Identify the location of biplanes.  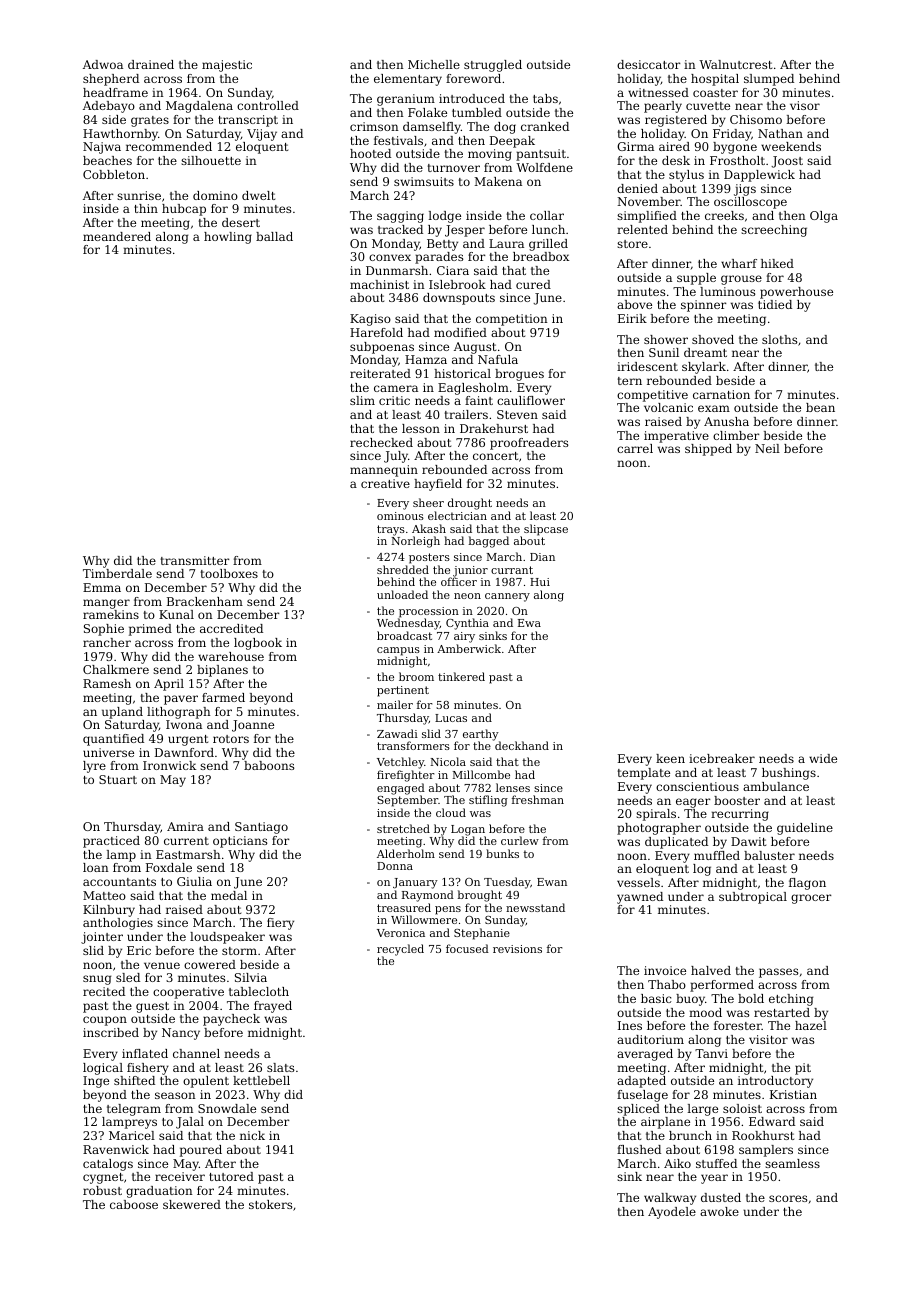
(222, 671).
